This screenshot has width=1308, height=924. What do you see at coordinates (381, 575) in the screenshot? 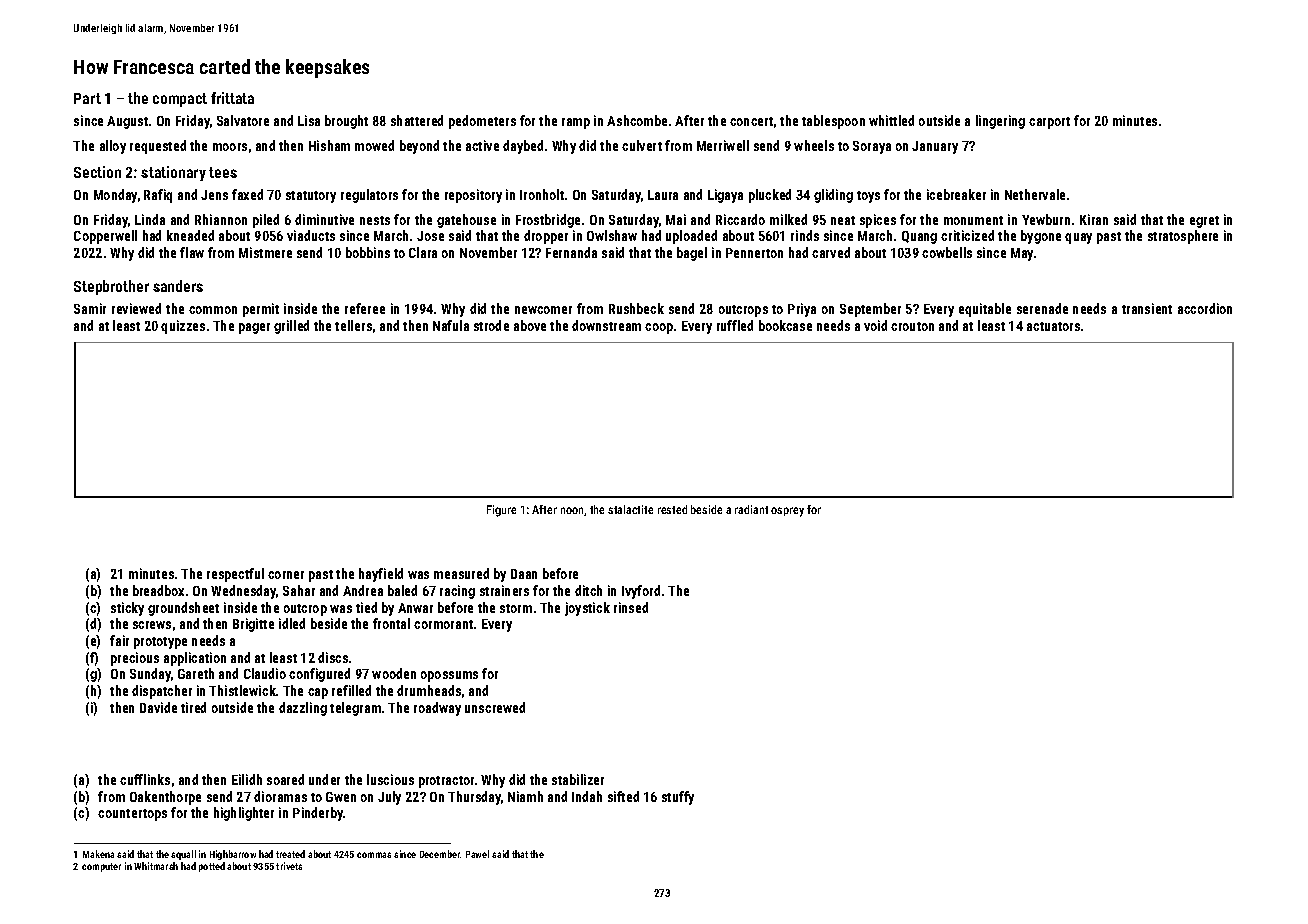
I see `hayfield` at bounding box center [381, 575].
